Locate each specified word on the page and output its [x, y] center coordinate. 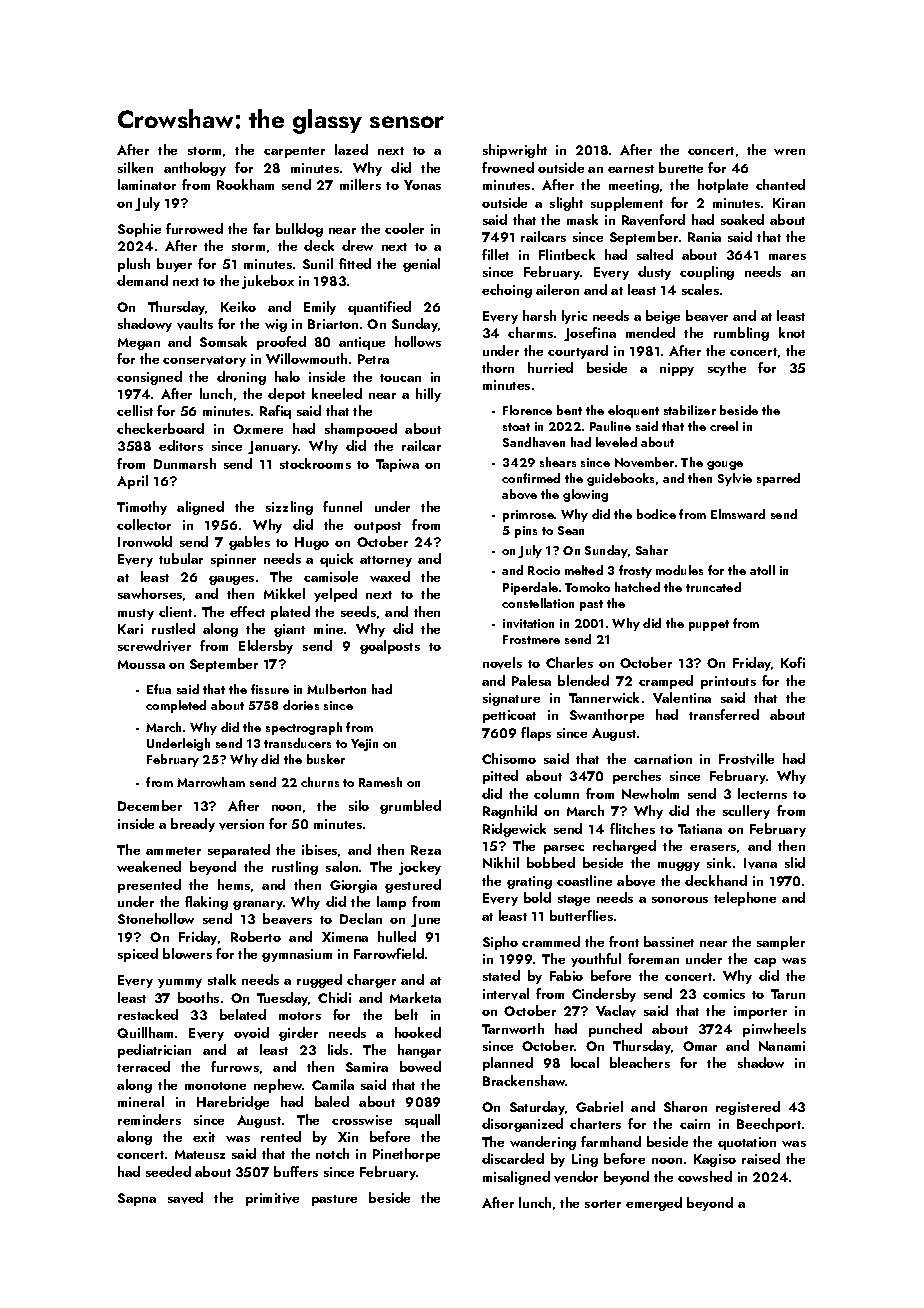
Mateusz [200, 1154]
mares [787, 257]
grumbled [410, 807]
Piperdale [530, 588]
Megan [139, 344]
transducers [297, 743]
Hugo [312, 543]
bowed [420, 1066]
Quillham [145, 1032]
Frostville [746, 759]
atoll [762, 570]
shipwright [515, 151]
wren [789, 152]
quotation [747, 1143]
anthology [195, 169]
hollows [418, 341]
